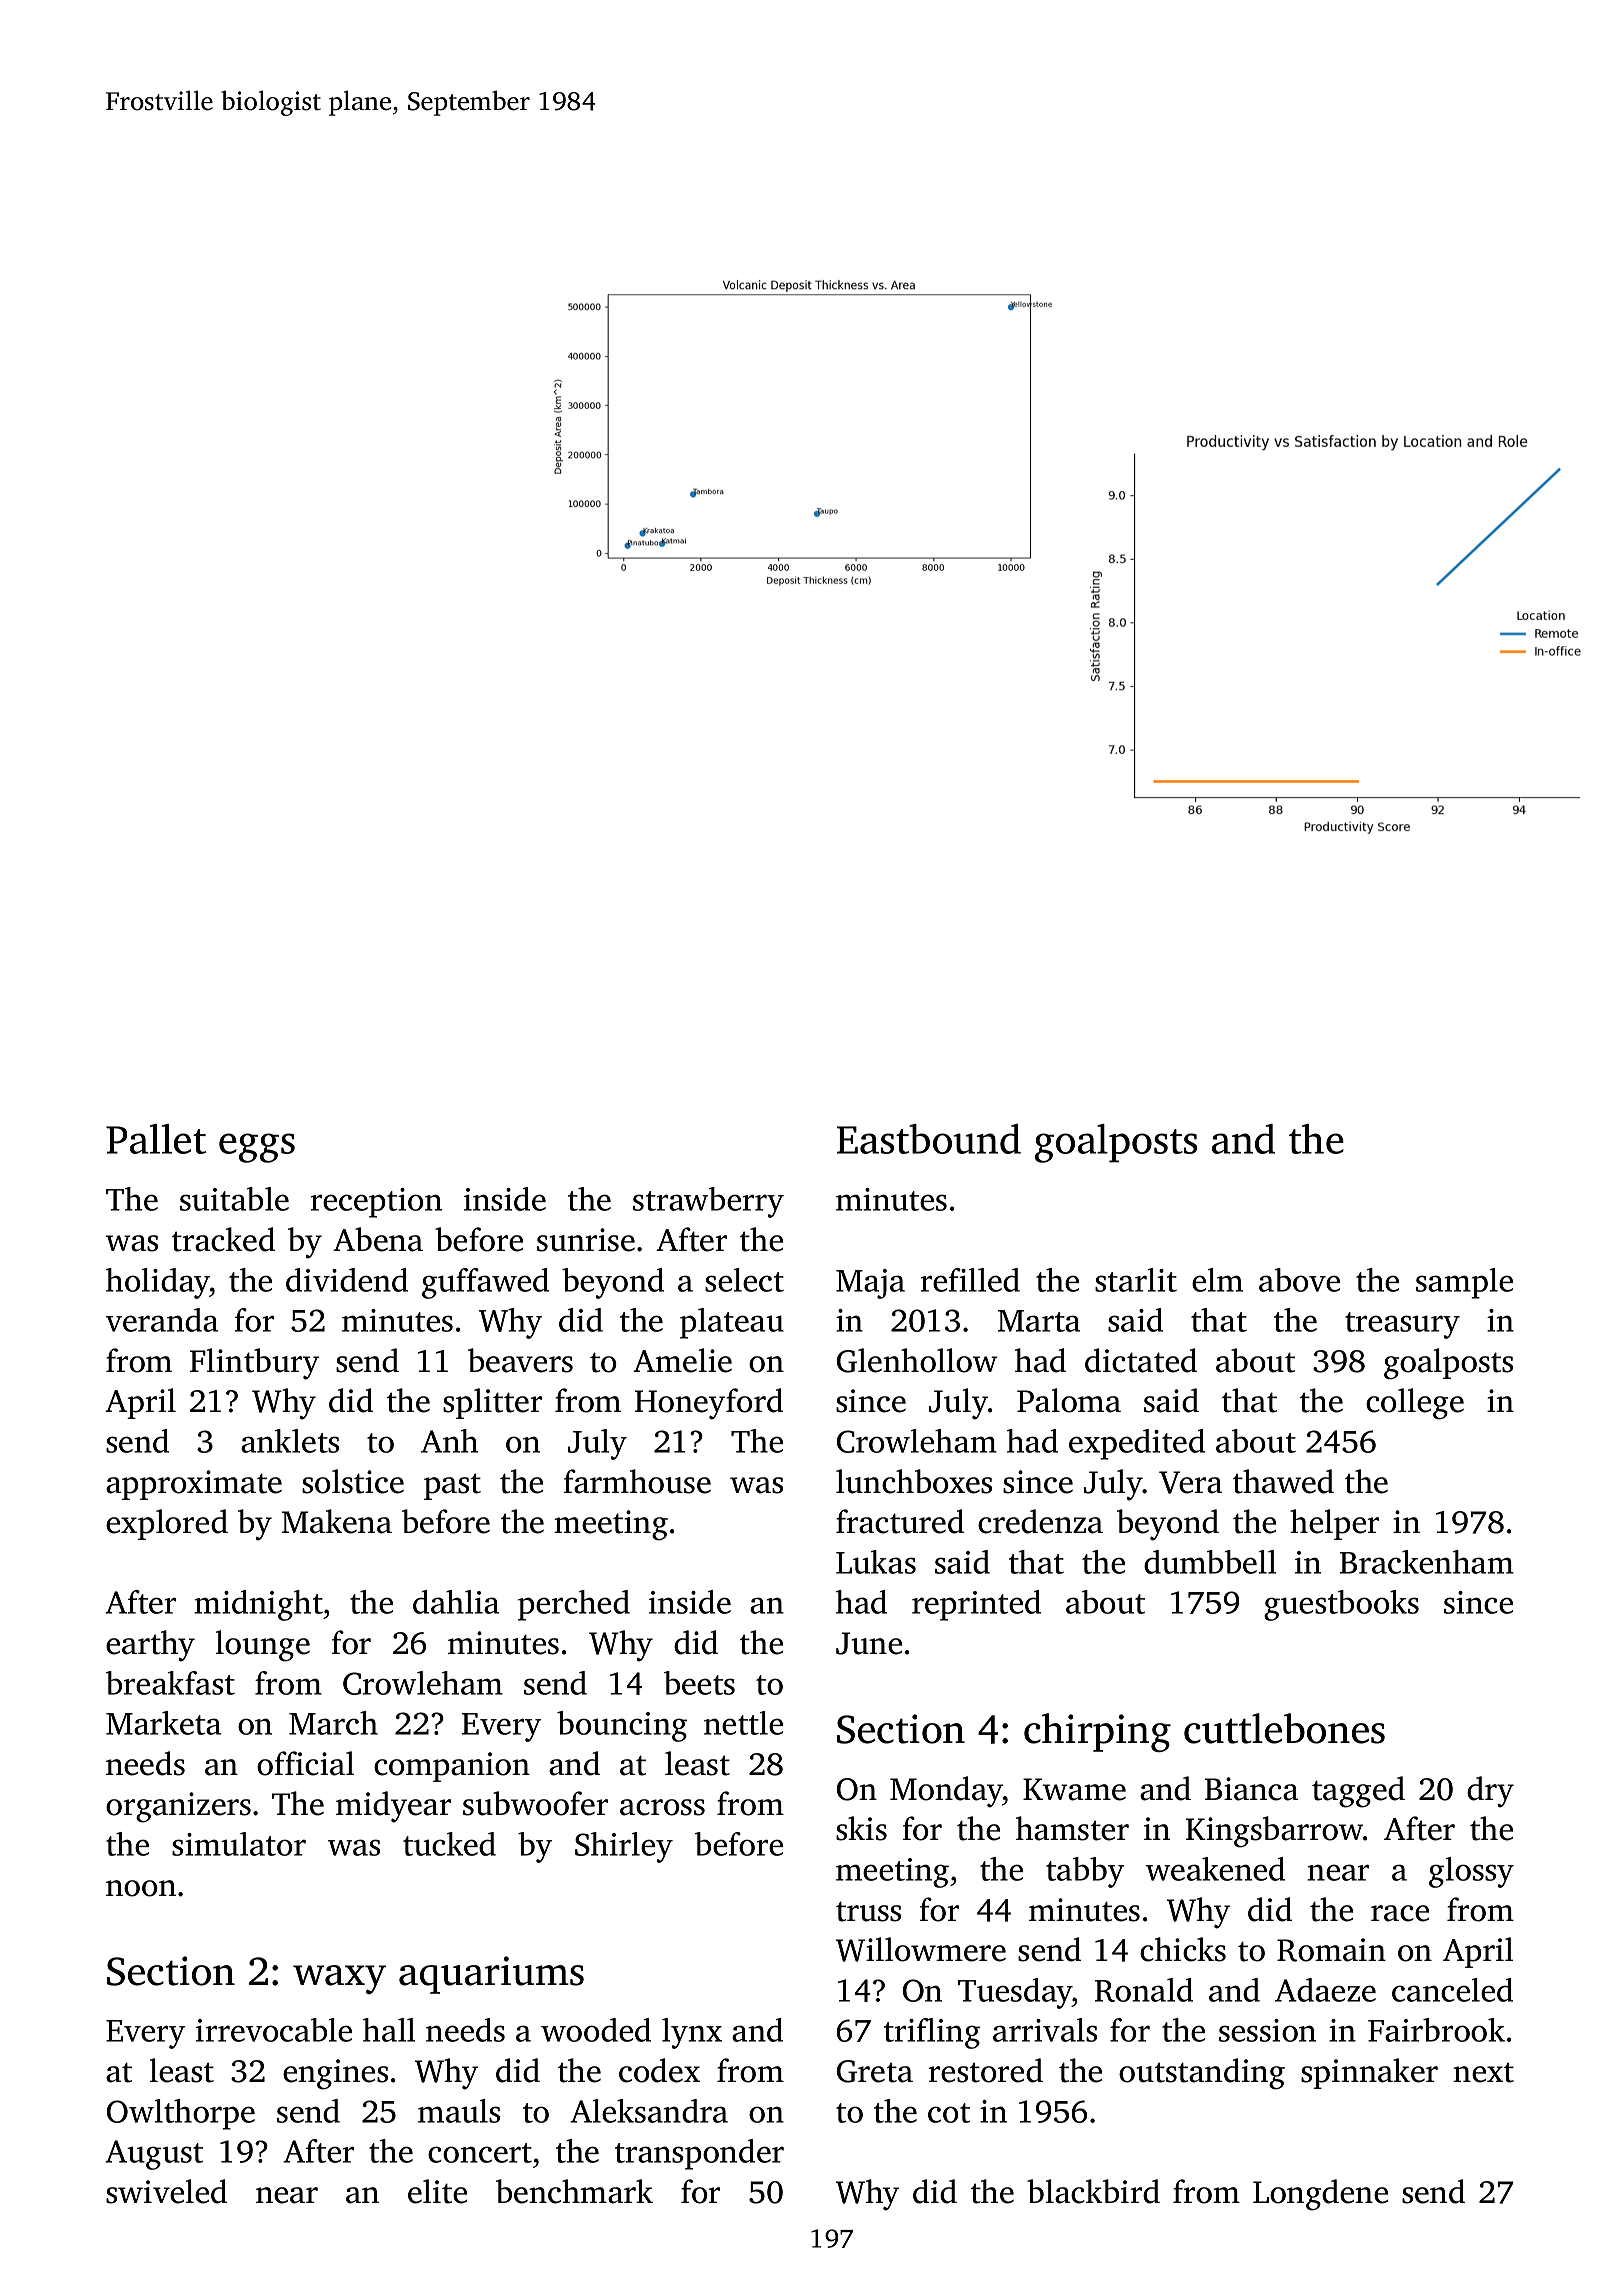 Image resolution: width=1620 pixels, height=2292 pixels. I want to click on midyear, so click(393, 1807).
